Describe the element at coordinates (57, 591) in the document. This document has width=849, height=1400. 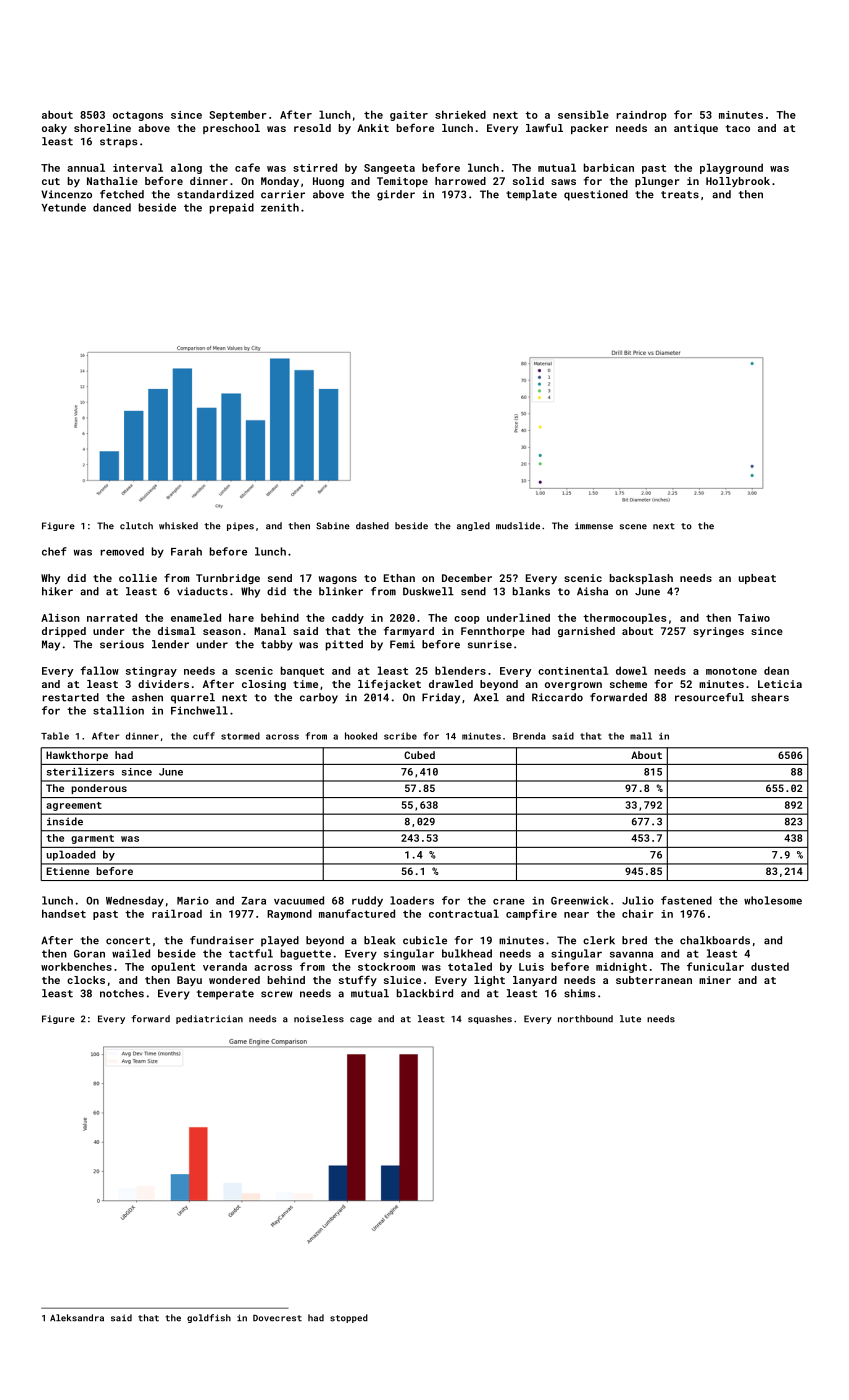
I see `hiker` at that location.
